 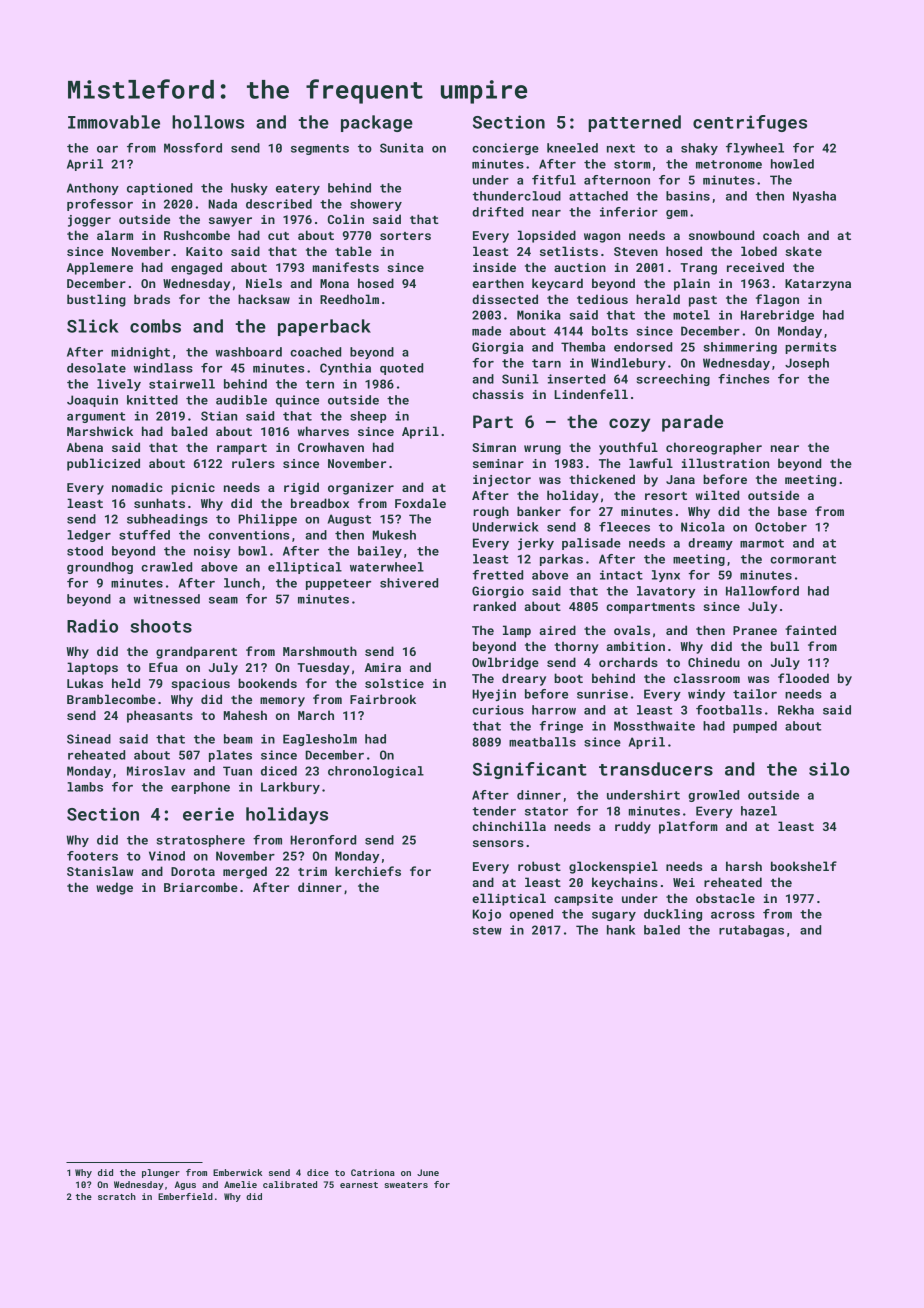 What do you see at coordinates (248, 352) in the page?
I see `washboard` at bounding box center [248, 352].
